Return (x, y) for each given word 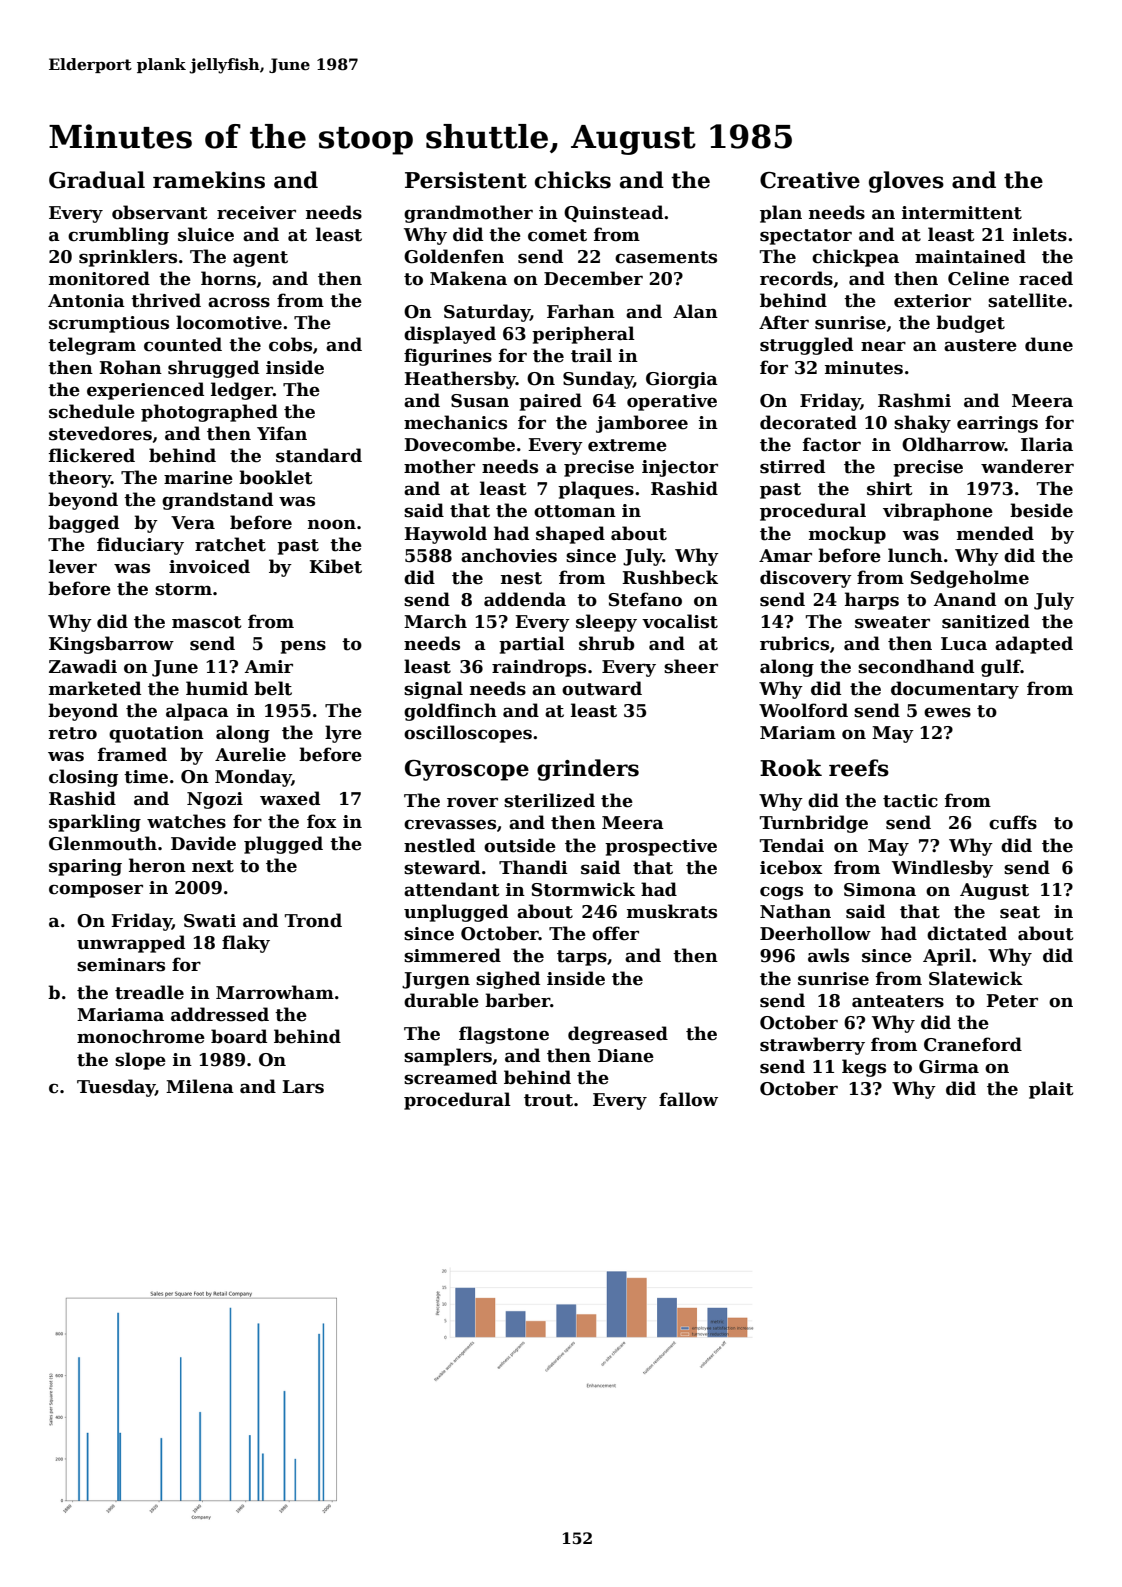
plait (1051, 1090)
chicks (573, 180)
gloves (906, 182)
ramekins (209, 180)
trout (548, 1100)
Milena (200, 1086)
